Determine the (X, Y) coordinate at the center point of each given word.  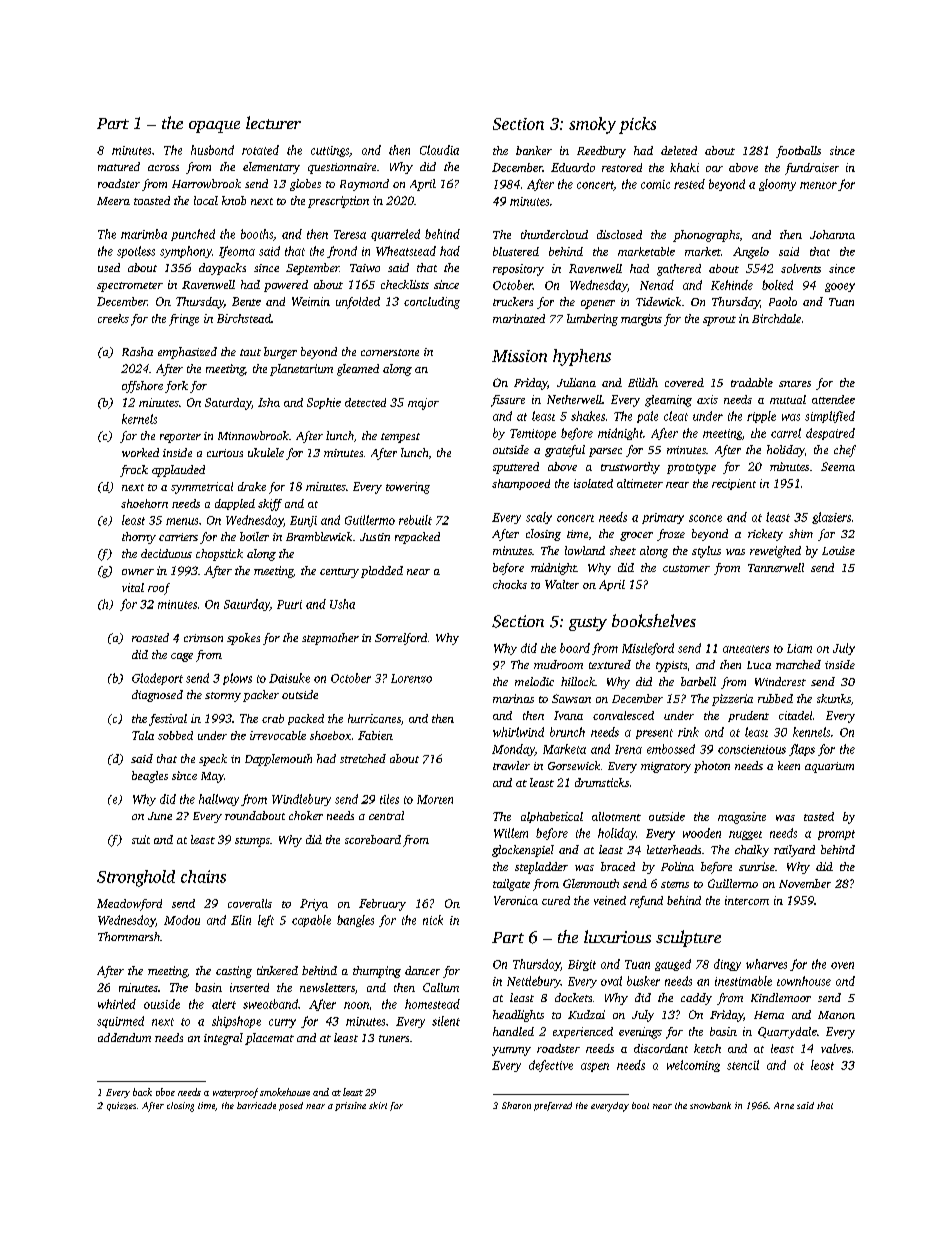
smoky (592, 125)
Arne (784, 1105)
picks (637, 125)
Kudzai (586, 1014)
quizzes (121, 1106)
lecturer (273, 122)
